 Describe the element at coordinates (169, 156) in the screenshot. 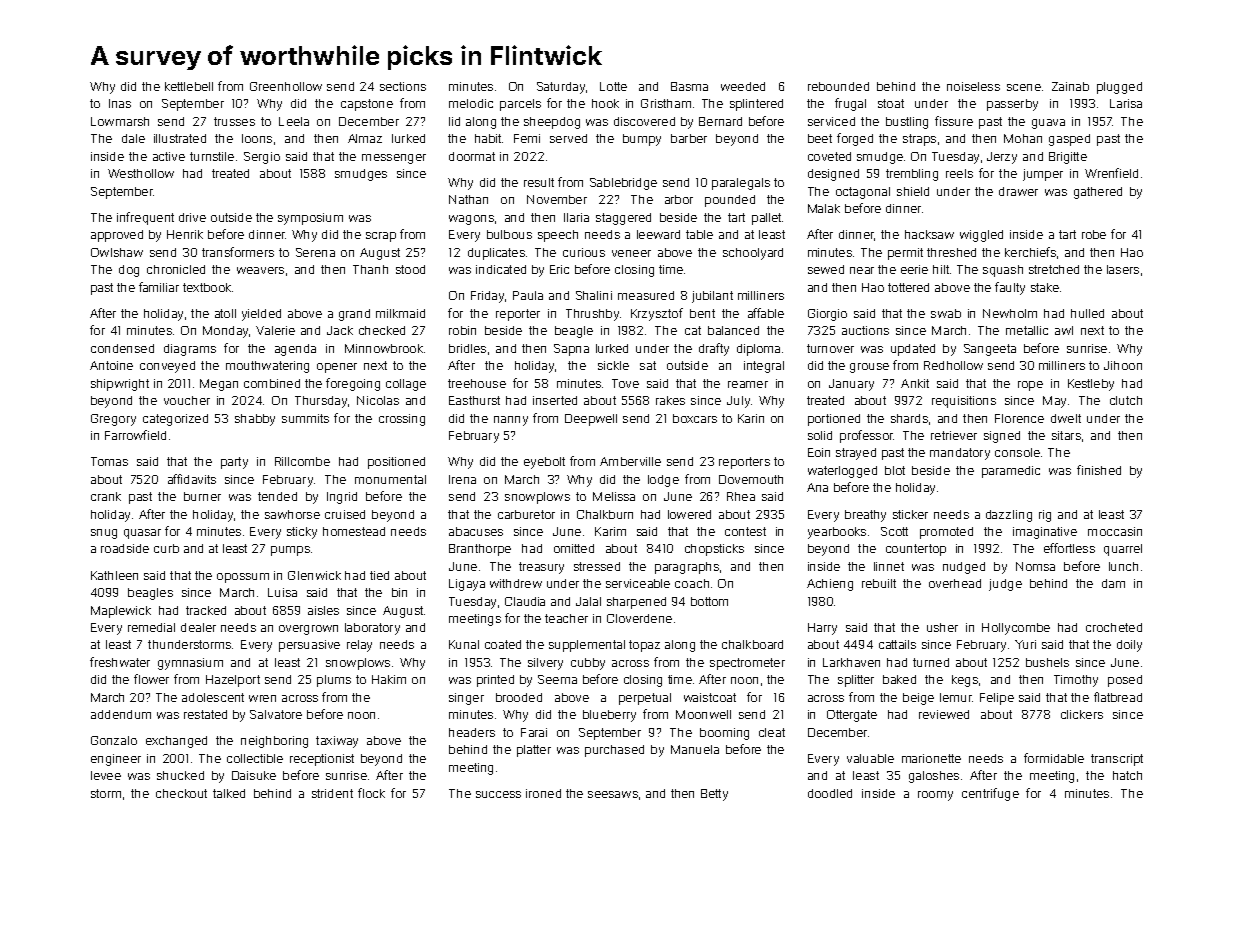

I see `active` at that location.
